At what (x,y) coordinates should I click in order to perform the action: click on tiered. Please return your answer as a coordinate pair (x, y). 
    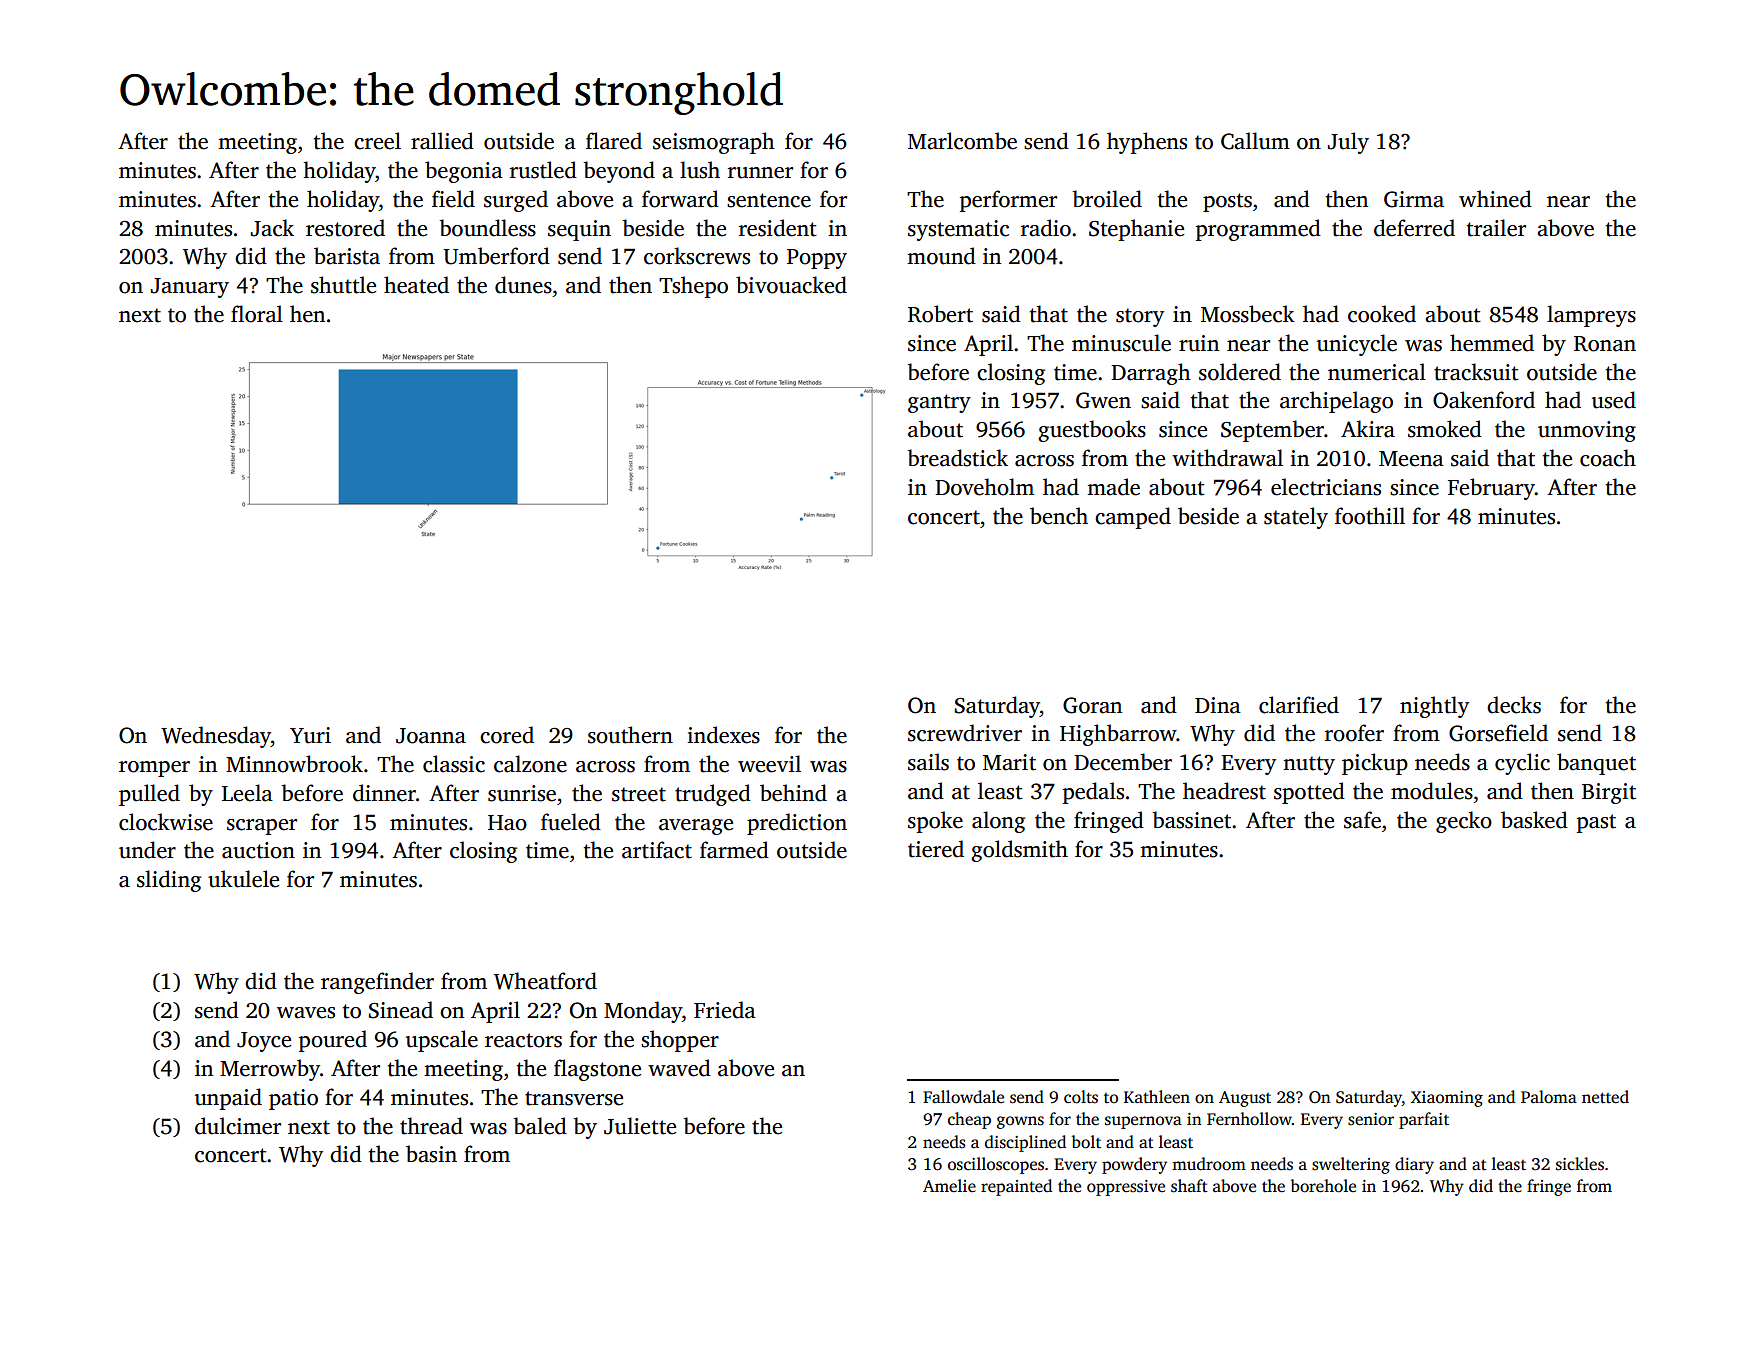
    Looking at the image, I should click on (936, 849).
